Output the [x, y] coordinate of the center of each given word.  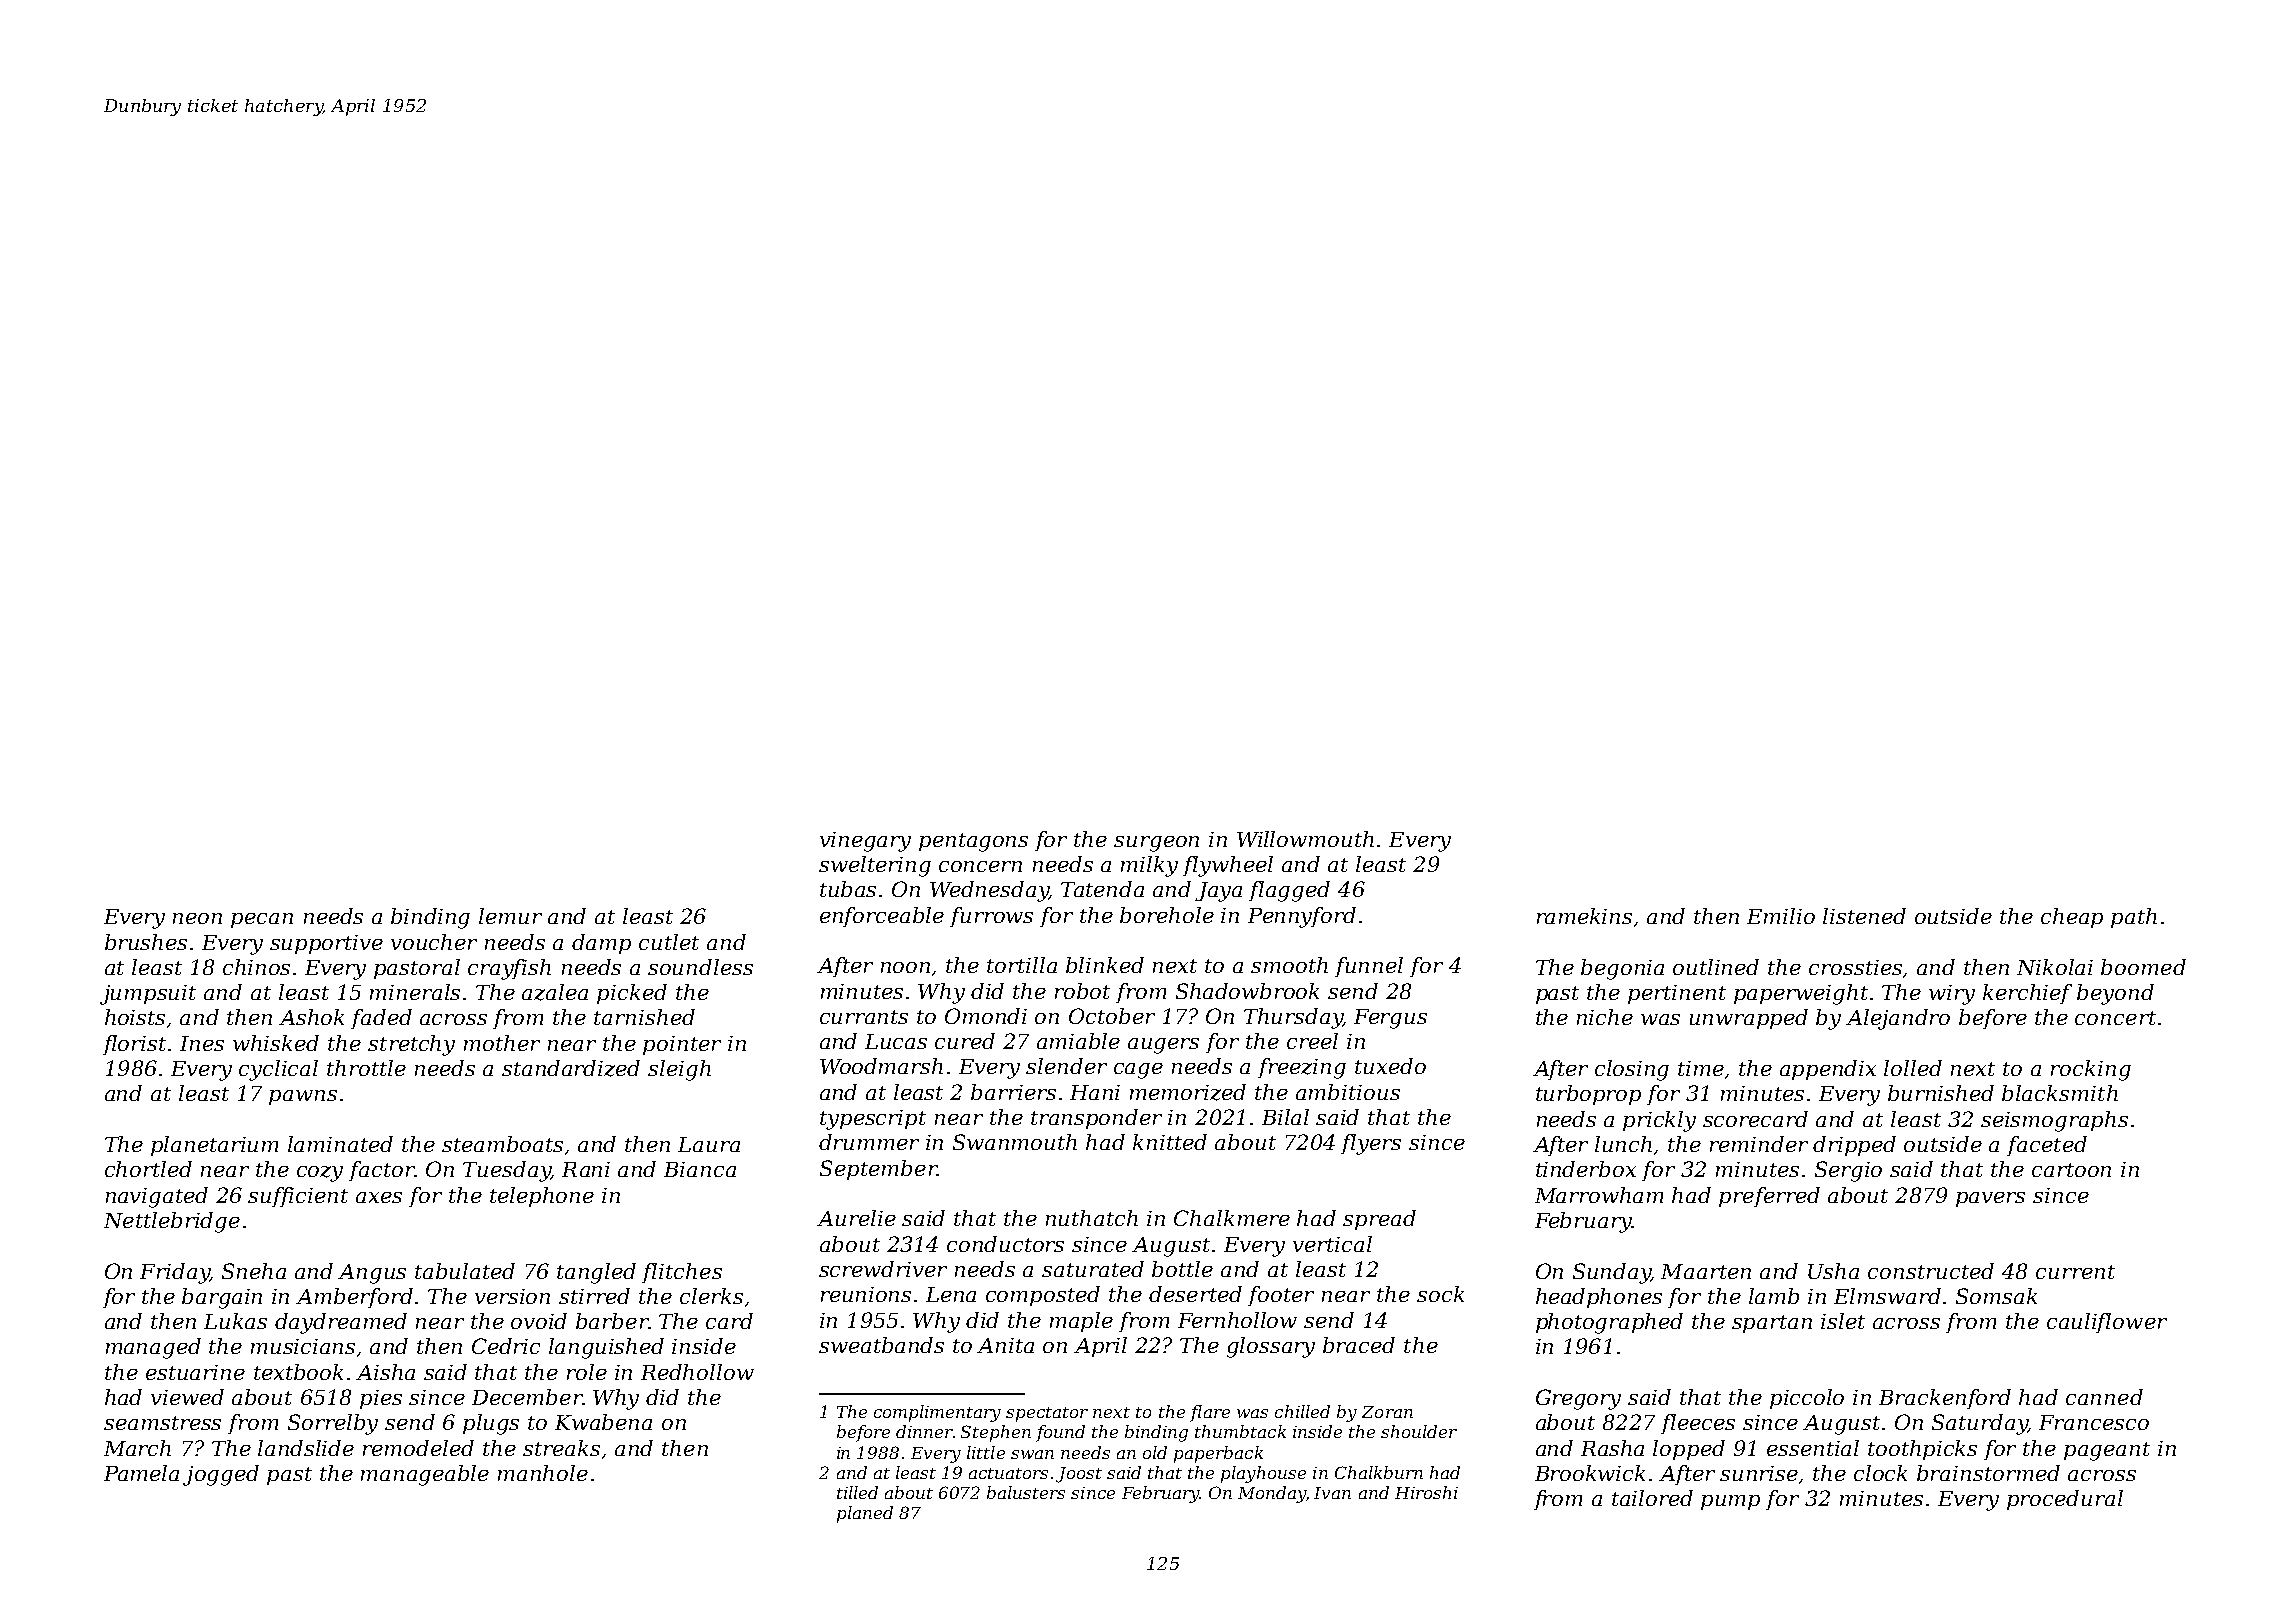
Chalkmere [1232, 1218]
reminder [1759, 1144]
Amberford [354, 1298]
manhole [543, 1473]
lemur [510, 916]
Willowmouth [1305, 839]
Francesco [2094, 1422]
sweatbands [881, 1345]
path [2134, 918]
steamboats [502, 1144]
